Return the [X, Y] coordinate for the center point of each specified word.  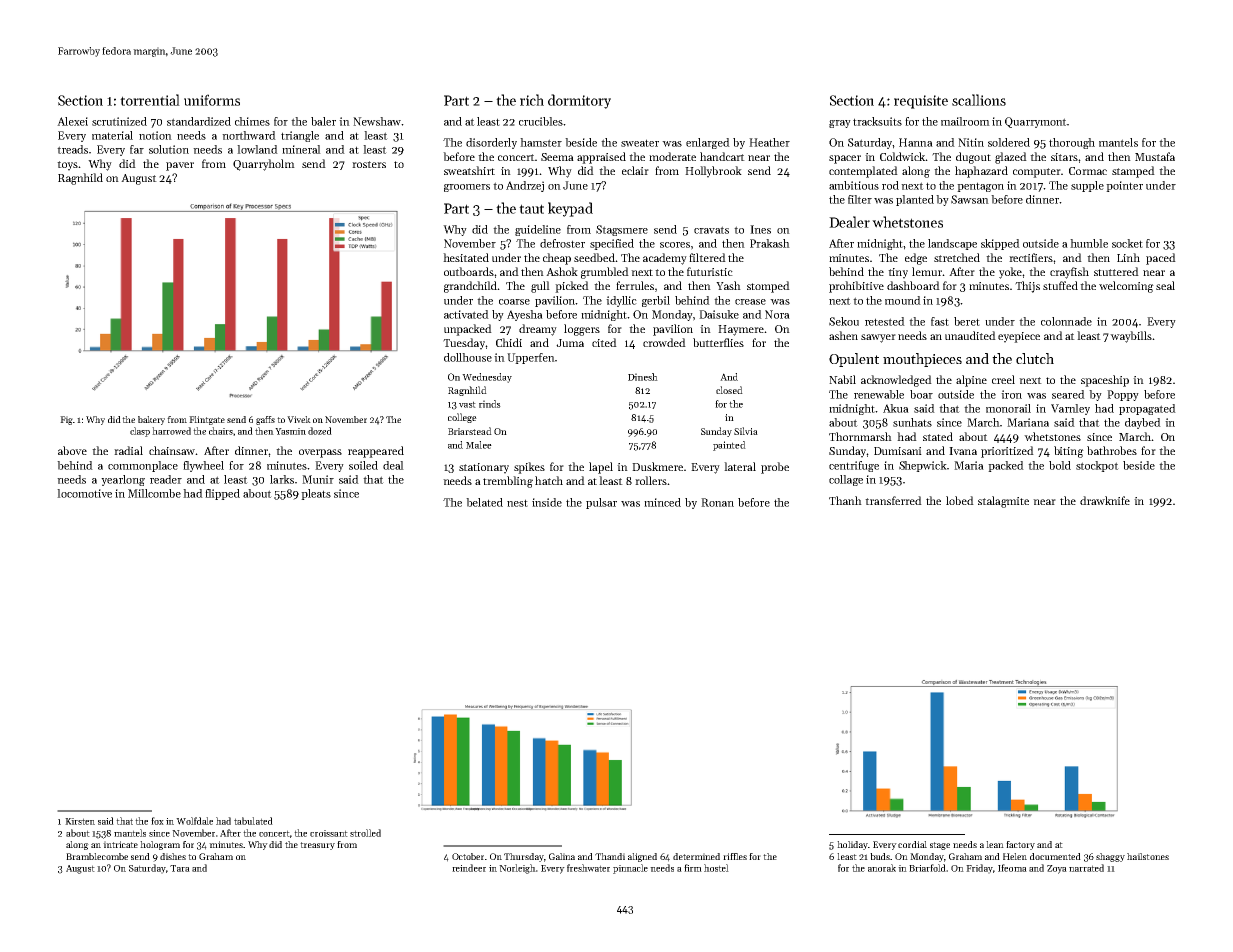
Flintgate [207, 420]
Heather [769, 142]
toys [67, 166]
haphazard [981, 172]
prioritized [1007, 452]
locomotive [84, 493]
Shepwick [923, 466]
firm [693, 868]
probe [775, 468]
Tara [180, 868]
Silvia [746, 431]
